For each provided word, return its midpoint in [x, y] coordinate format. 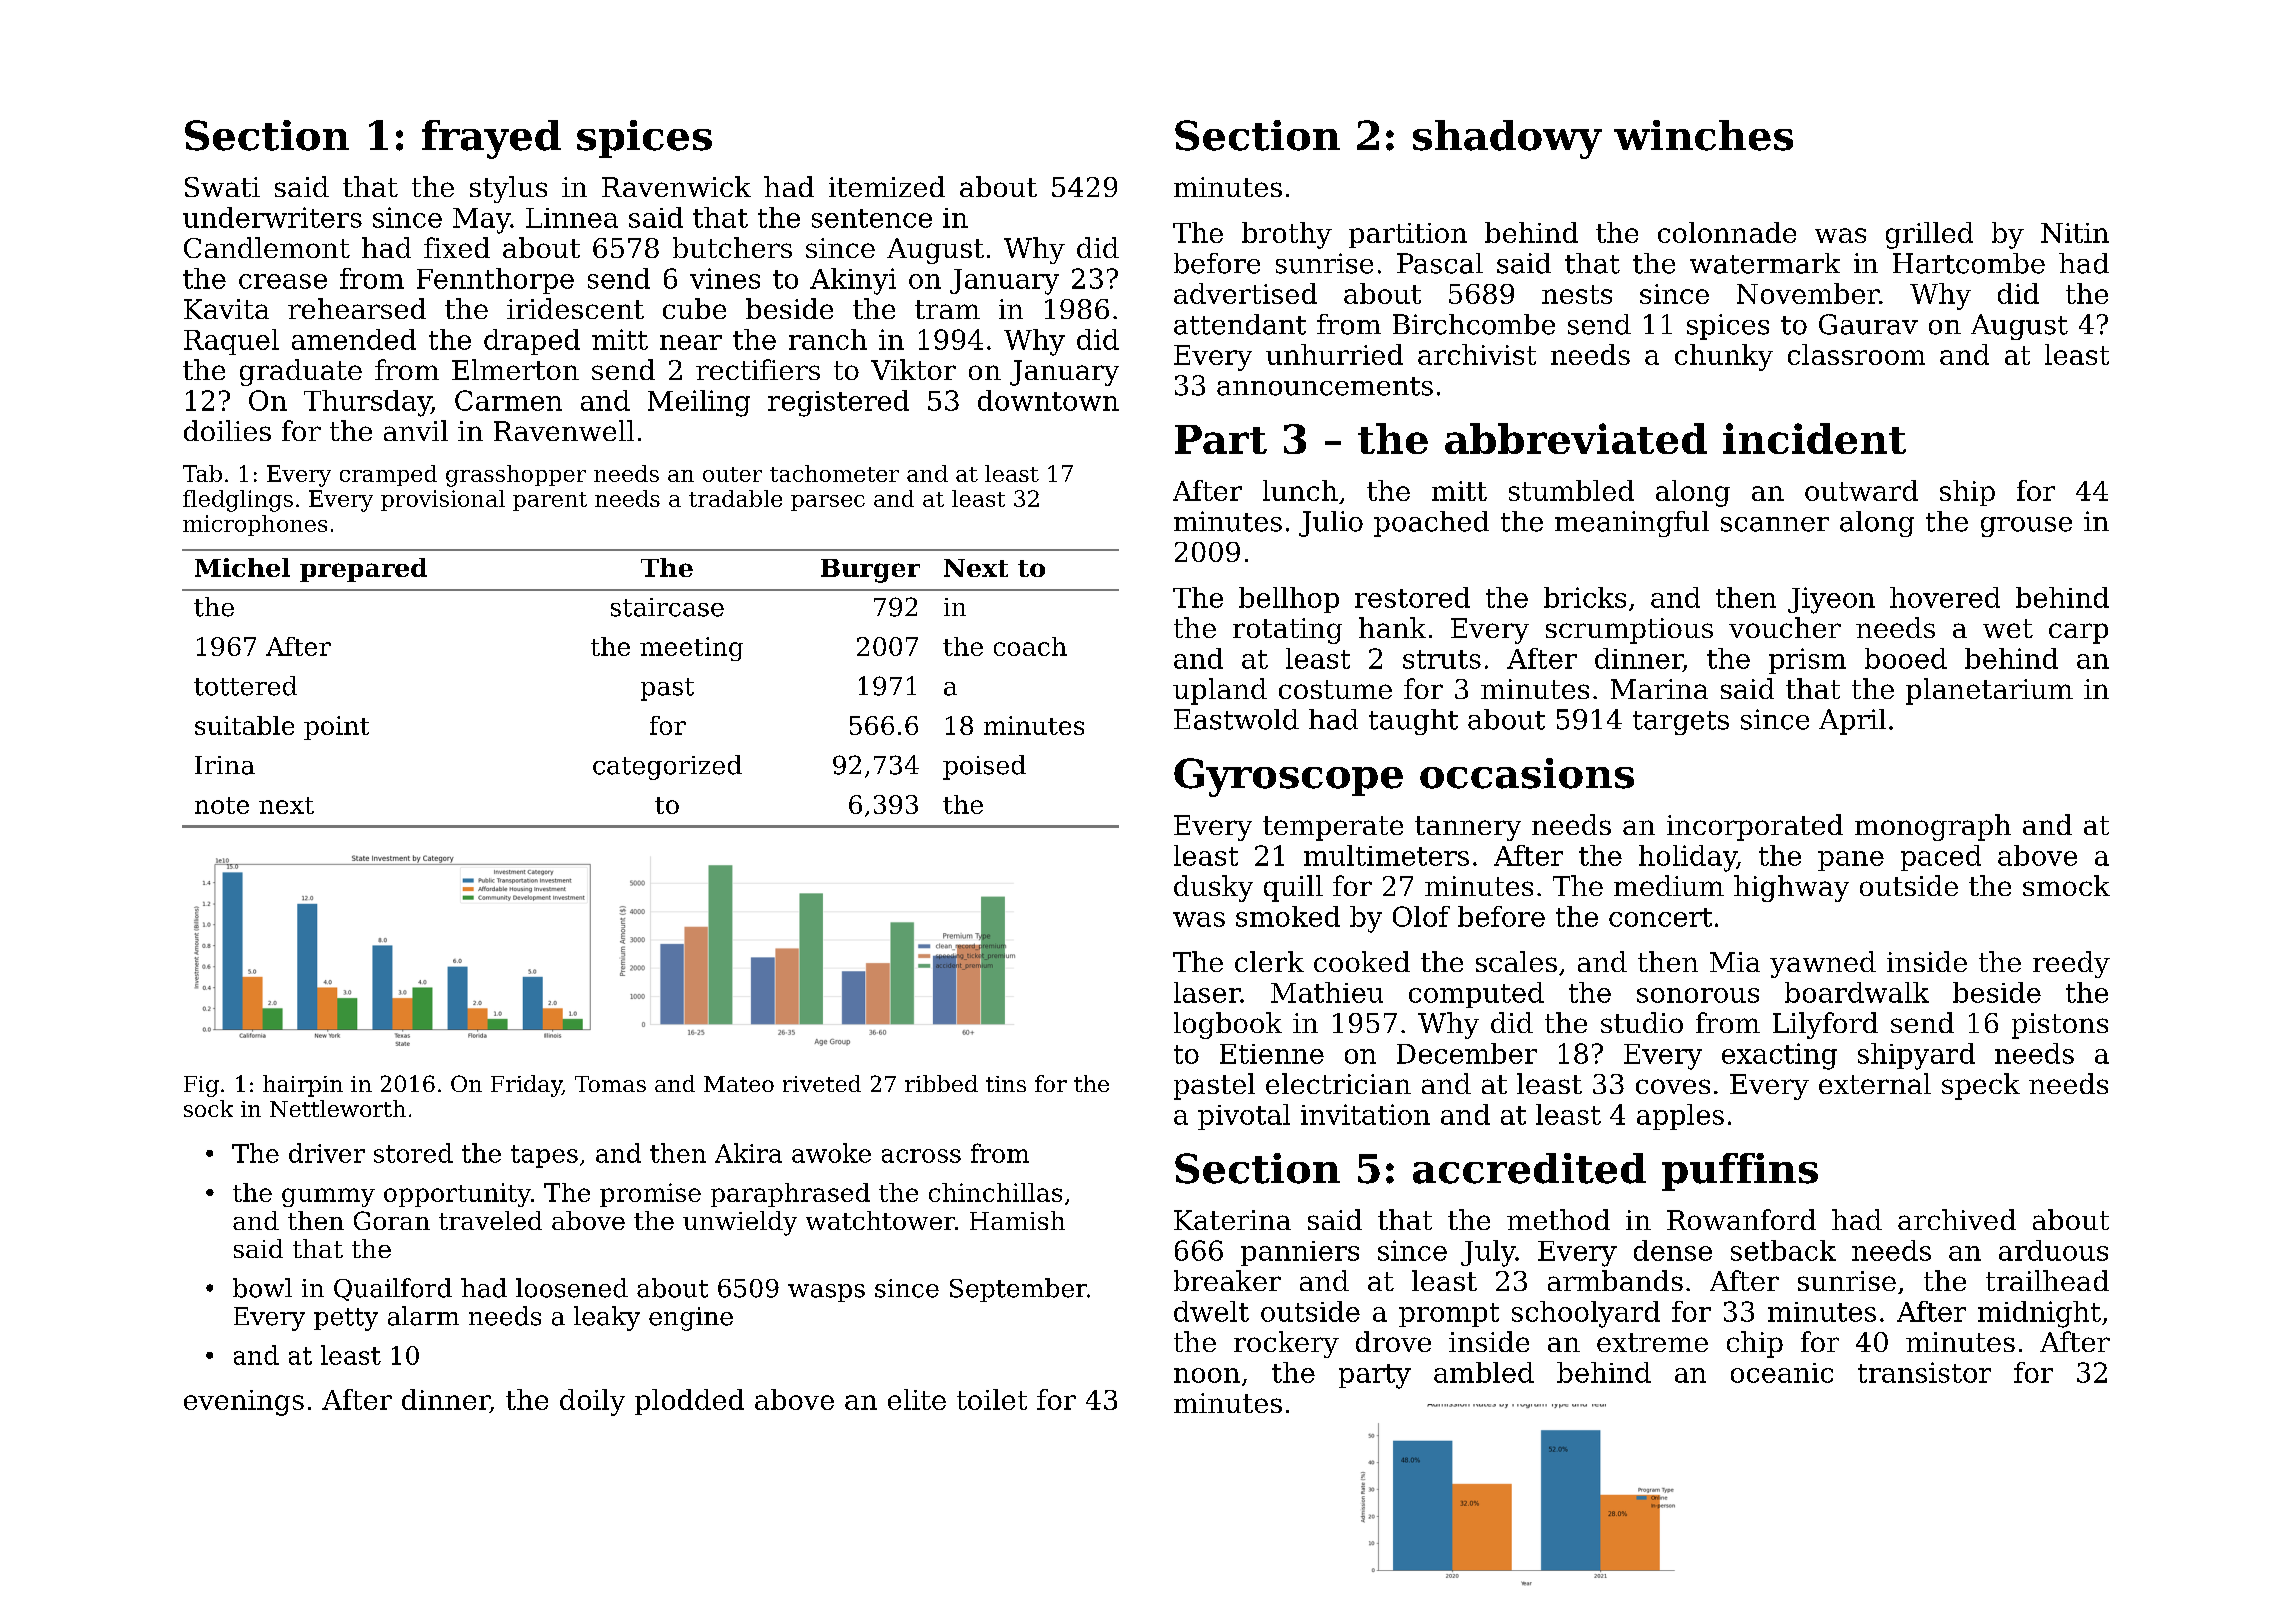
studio [1642, 1022]
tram [947, 309]
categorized [667, 767]
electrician [1338, 1083]
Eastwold [1236, 719]
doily [592, 1402]
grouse [2026, 527]
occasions [1527, 773]
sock [208, 1108]
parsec [828, 503]
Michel [242, 567]
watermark [1765, 263]
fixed [457, 247]
